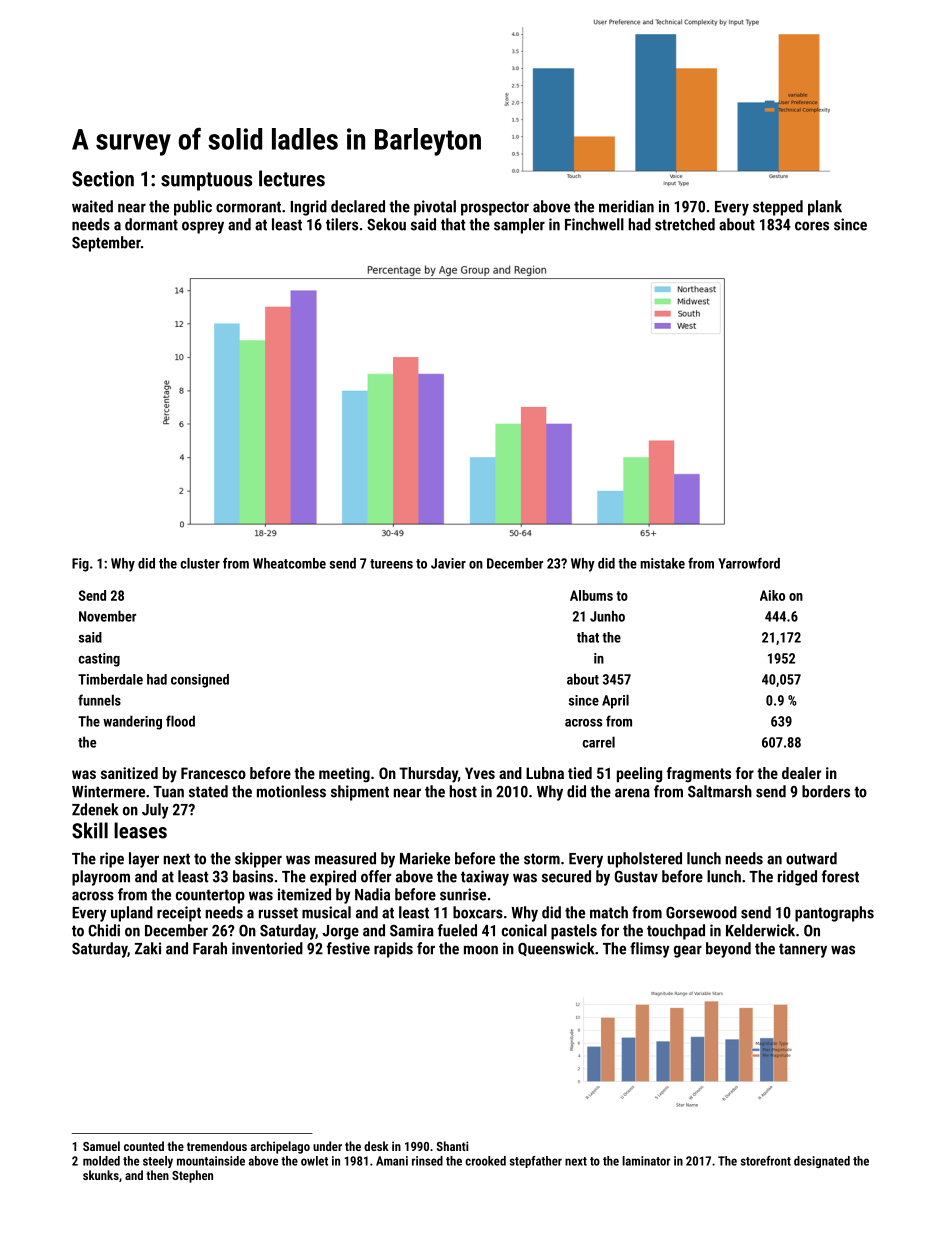  What do you see at coordinates (463, 894) in the screenshot?
I see `sunrise` at bounding box center [463, 894].
